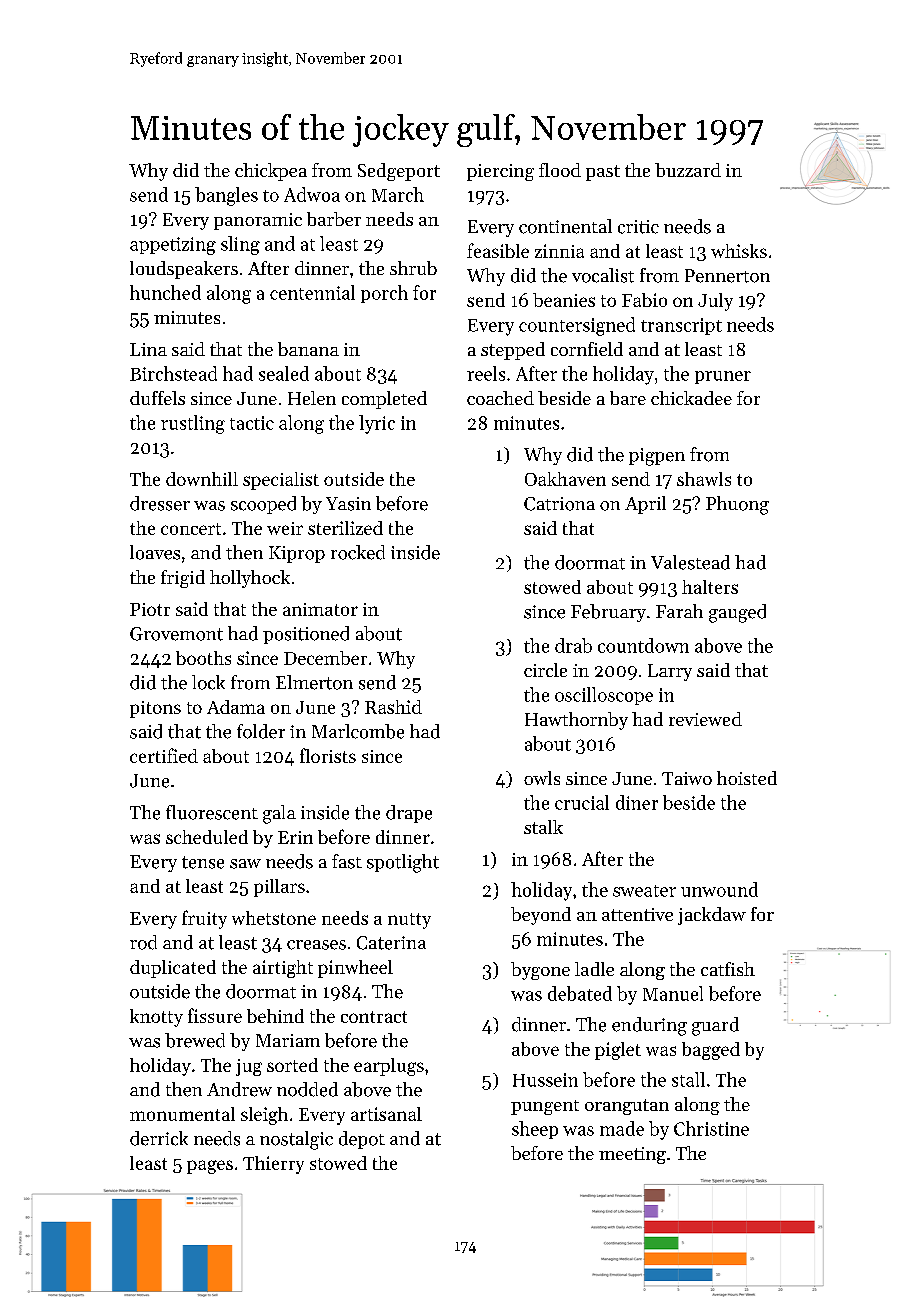 The image size is (908, 1316). I want to click on certified, so click(164, 755).
